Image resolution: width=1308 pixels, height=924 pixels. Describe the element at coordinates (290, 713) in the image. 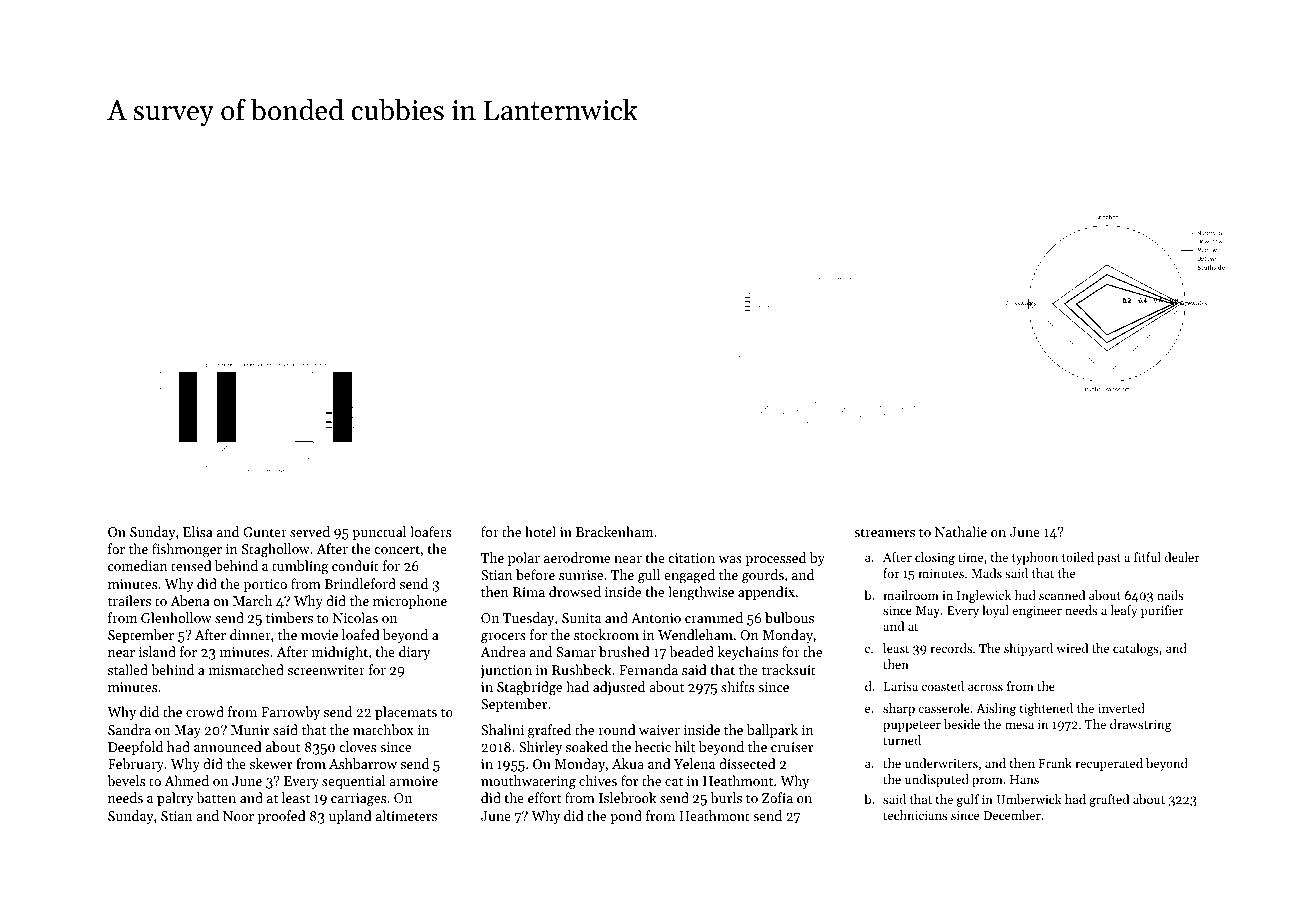

I see `Farrowby` at that location.
